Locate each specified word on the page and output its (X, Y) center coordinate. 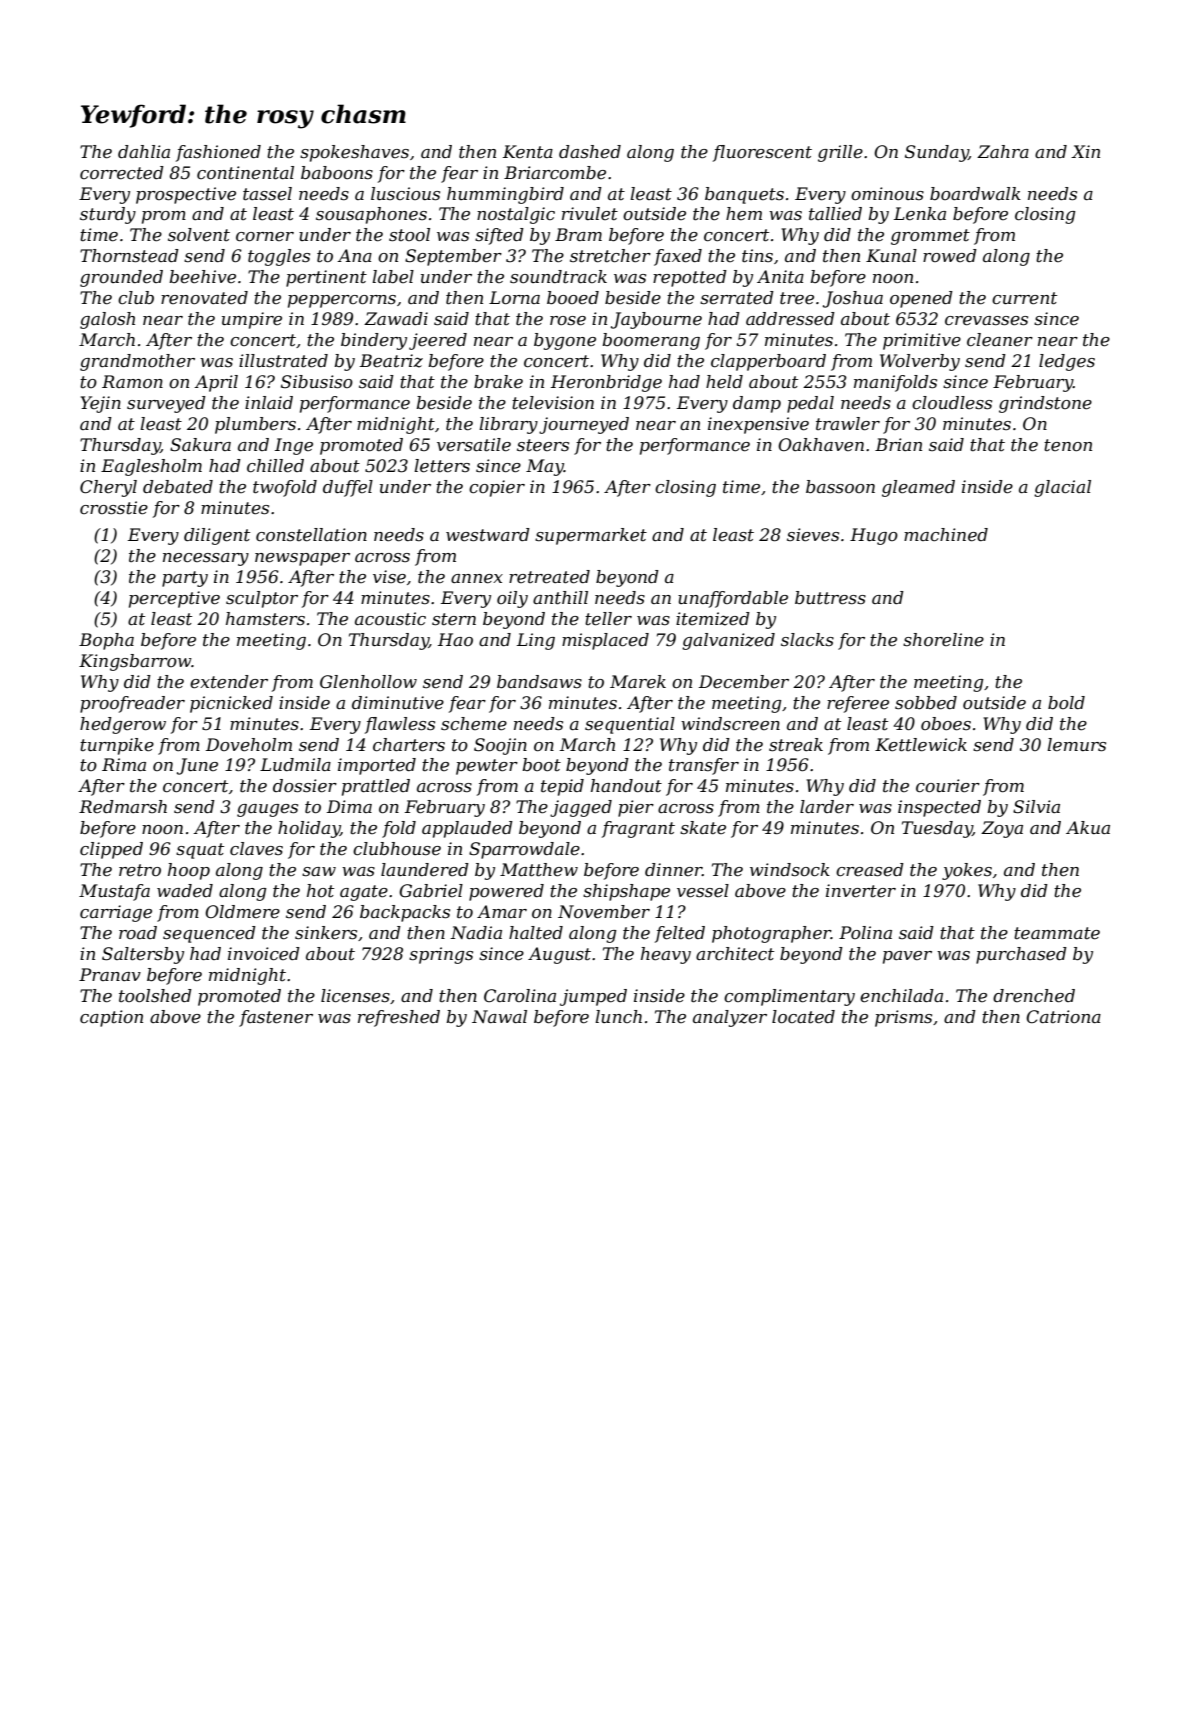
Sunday (937, 153)
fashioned (218, 153)
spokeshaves (354, 153)
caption (111, 1018)
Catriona (1063, 1017)
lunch (618, 1016)
